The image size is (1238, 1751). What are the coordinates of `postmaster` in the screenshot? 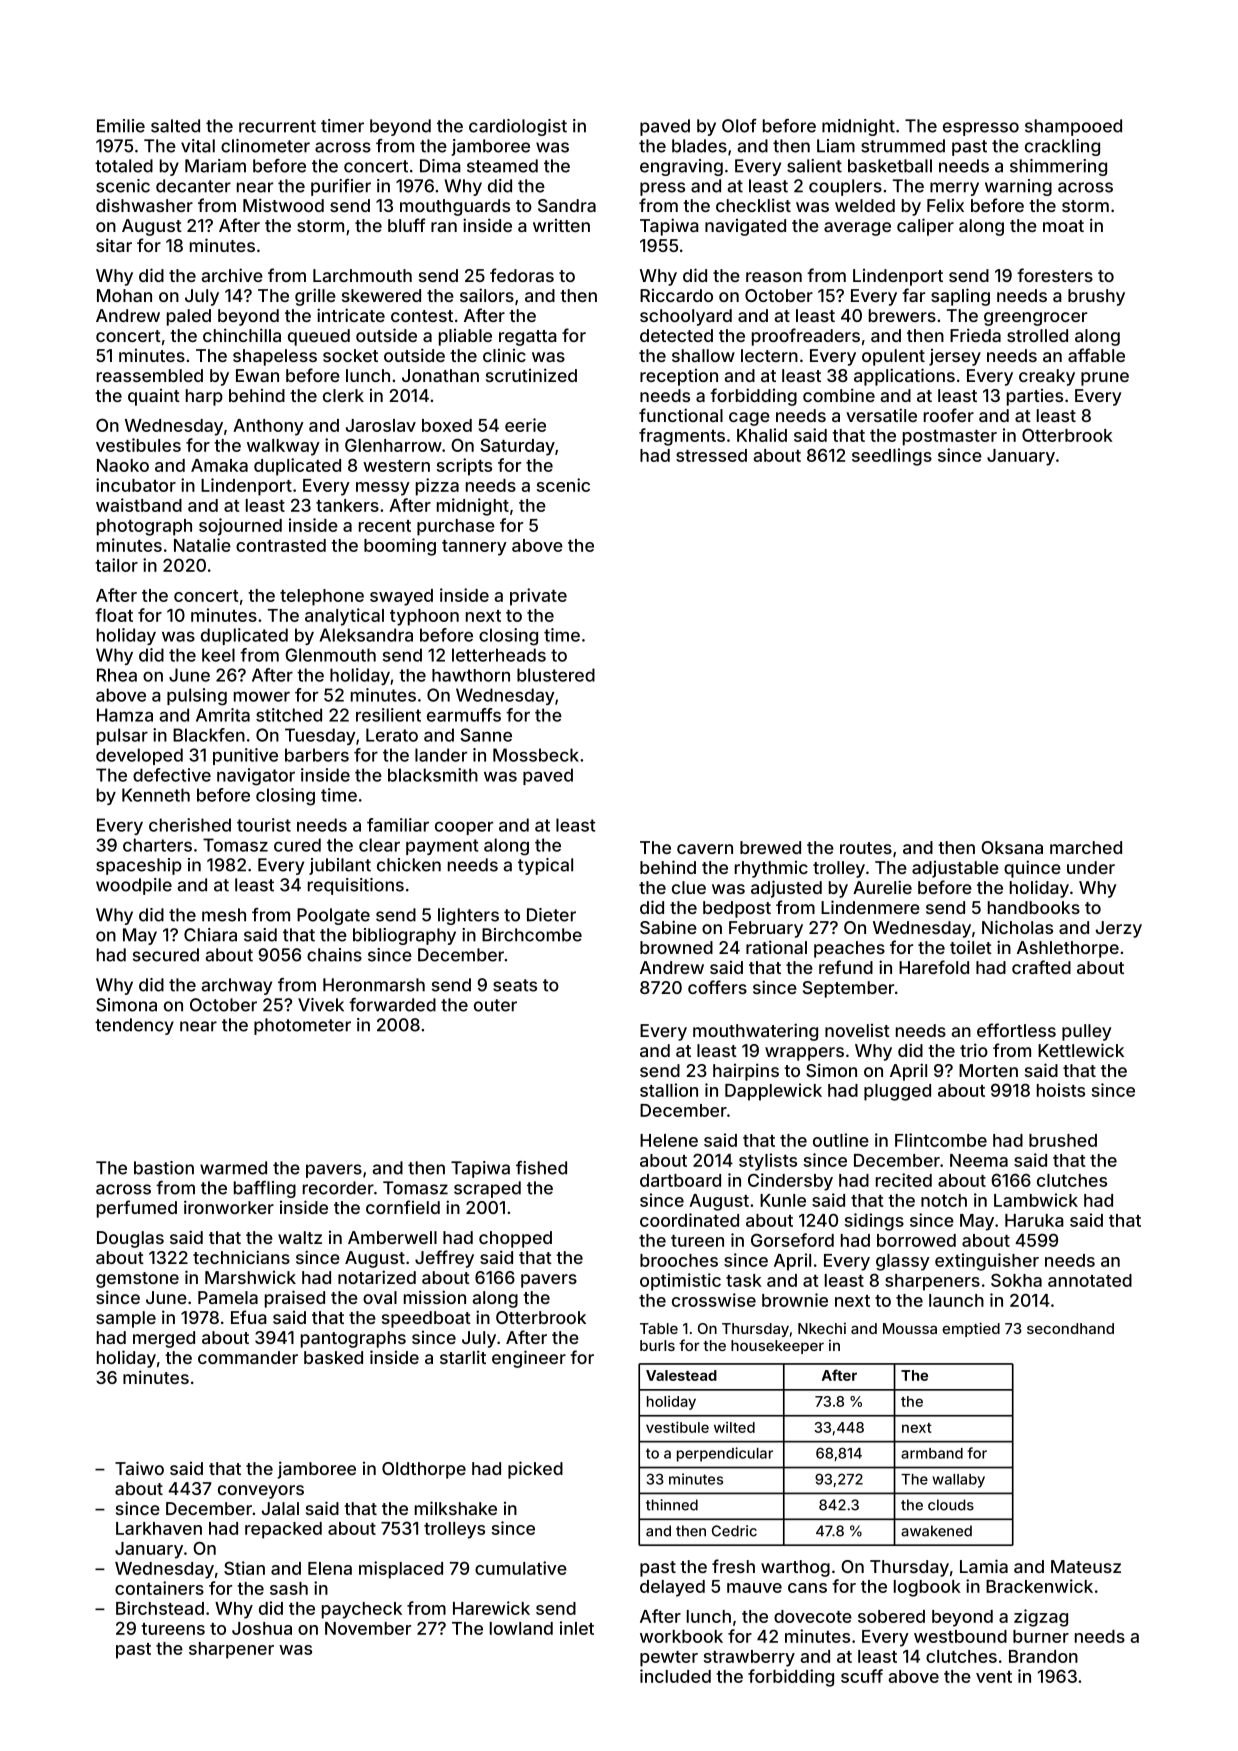 It's located at (950, 438).
